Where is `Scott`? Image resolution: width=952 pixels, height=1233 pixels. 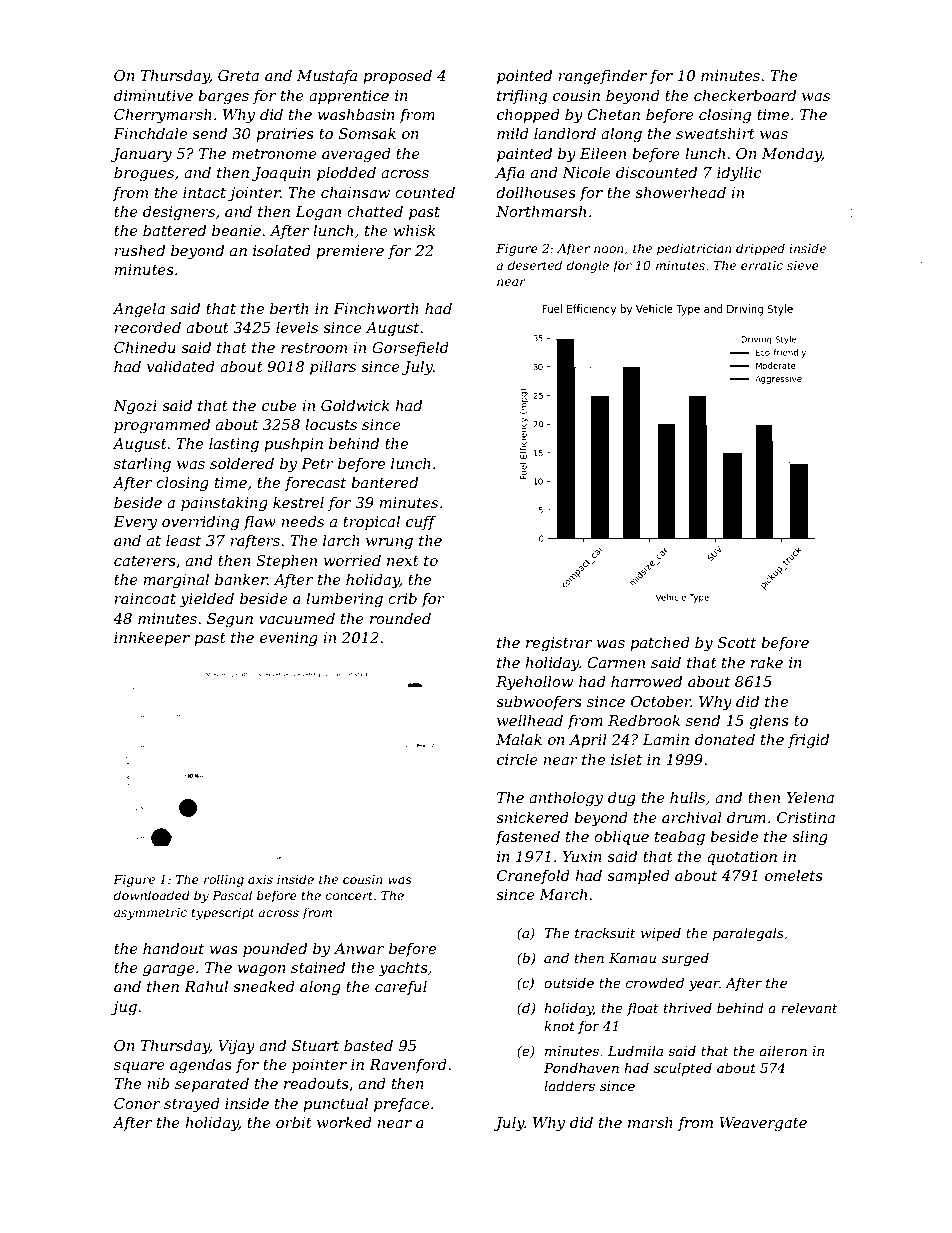 Scott is located at coordinates (737, 642).
